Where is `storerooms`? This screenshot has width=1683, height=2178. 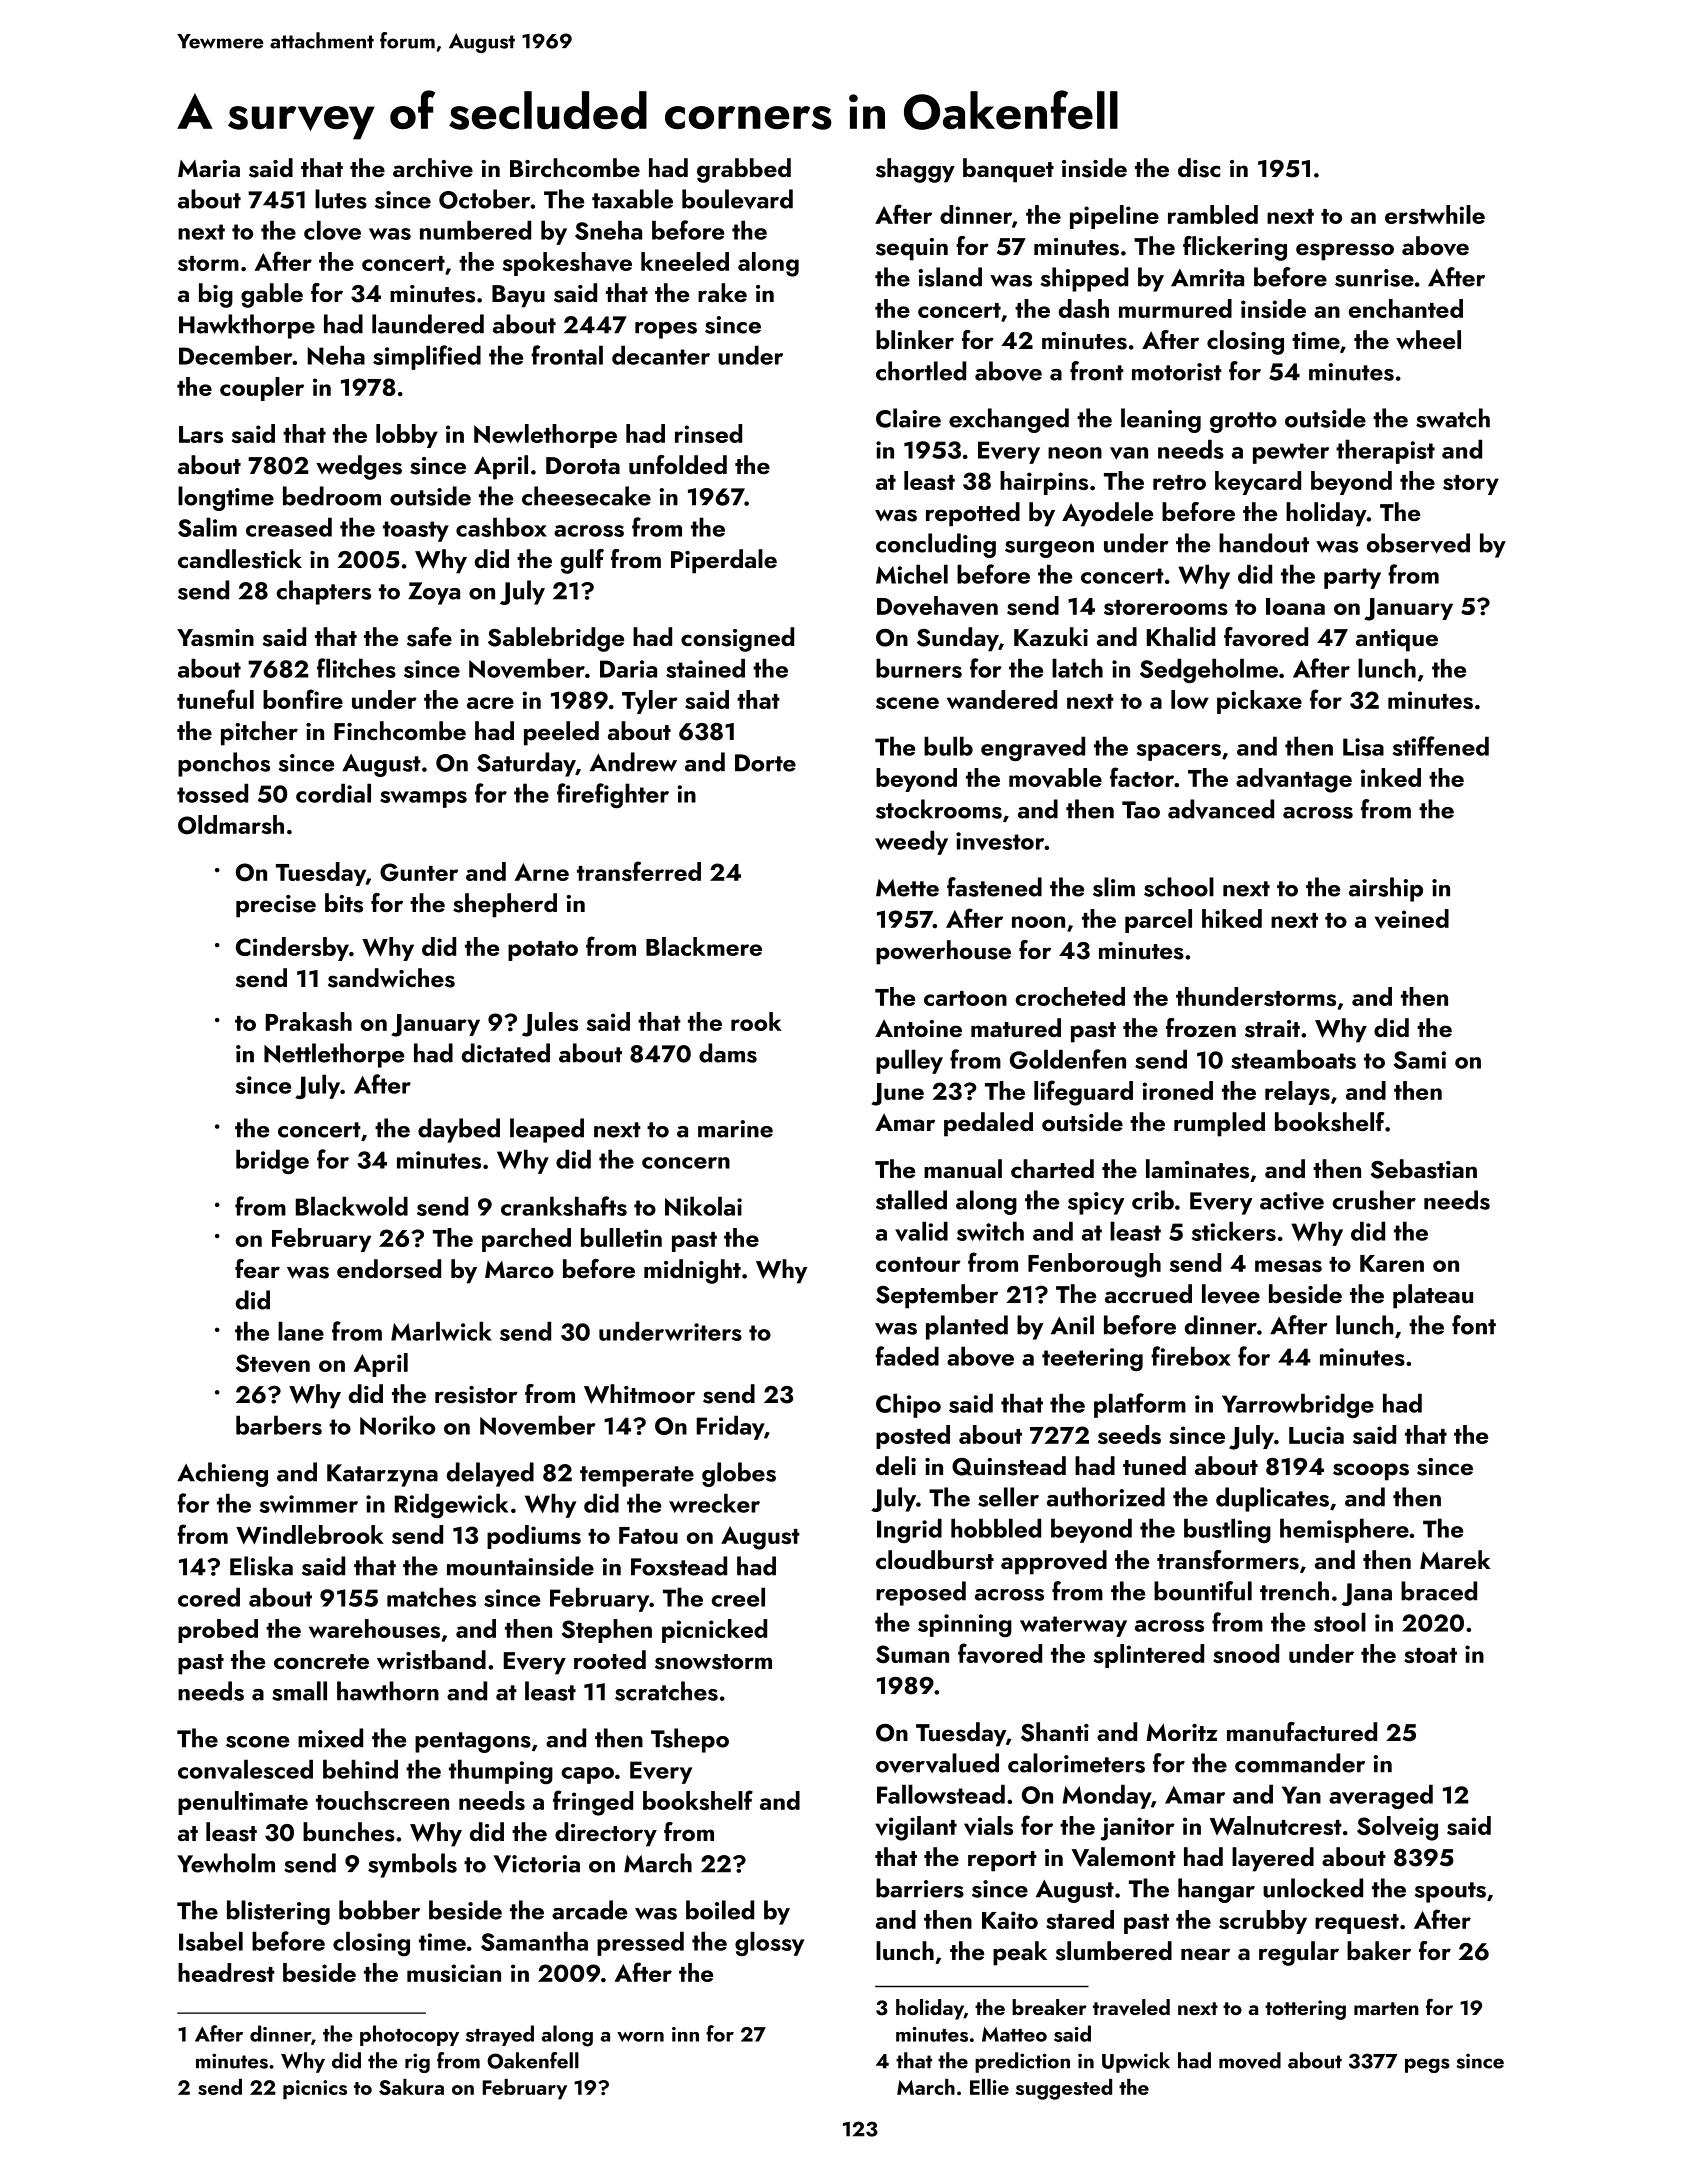
storerooms is located at coordinates (1166, 607).
